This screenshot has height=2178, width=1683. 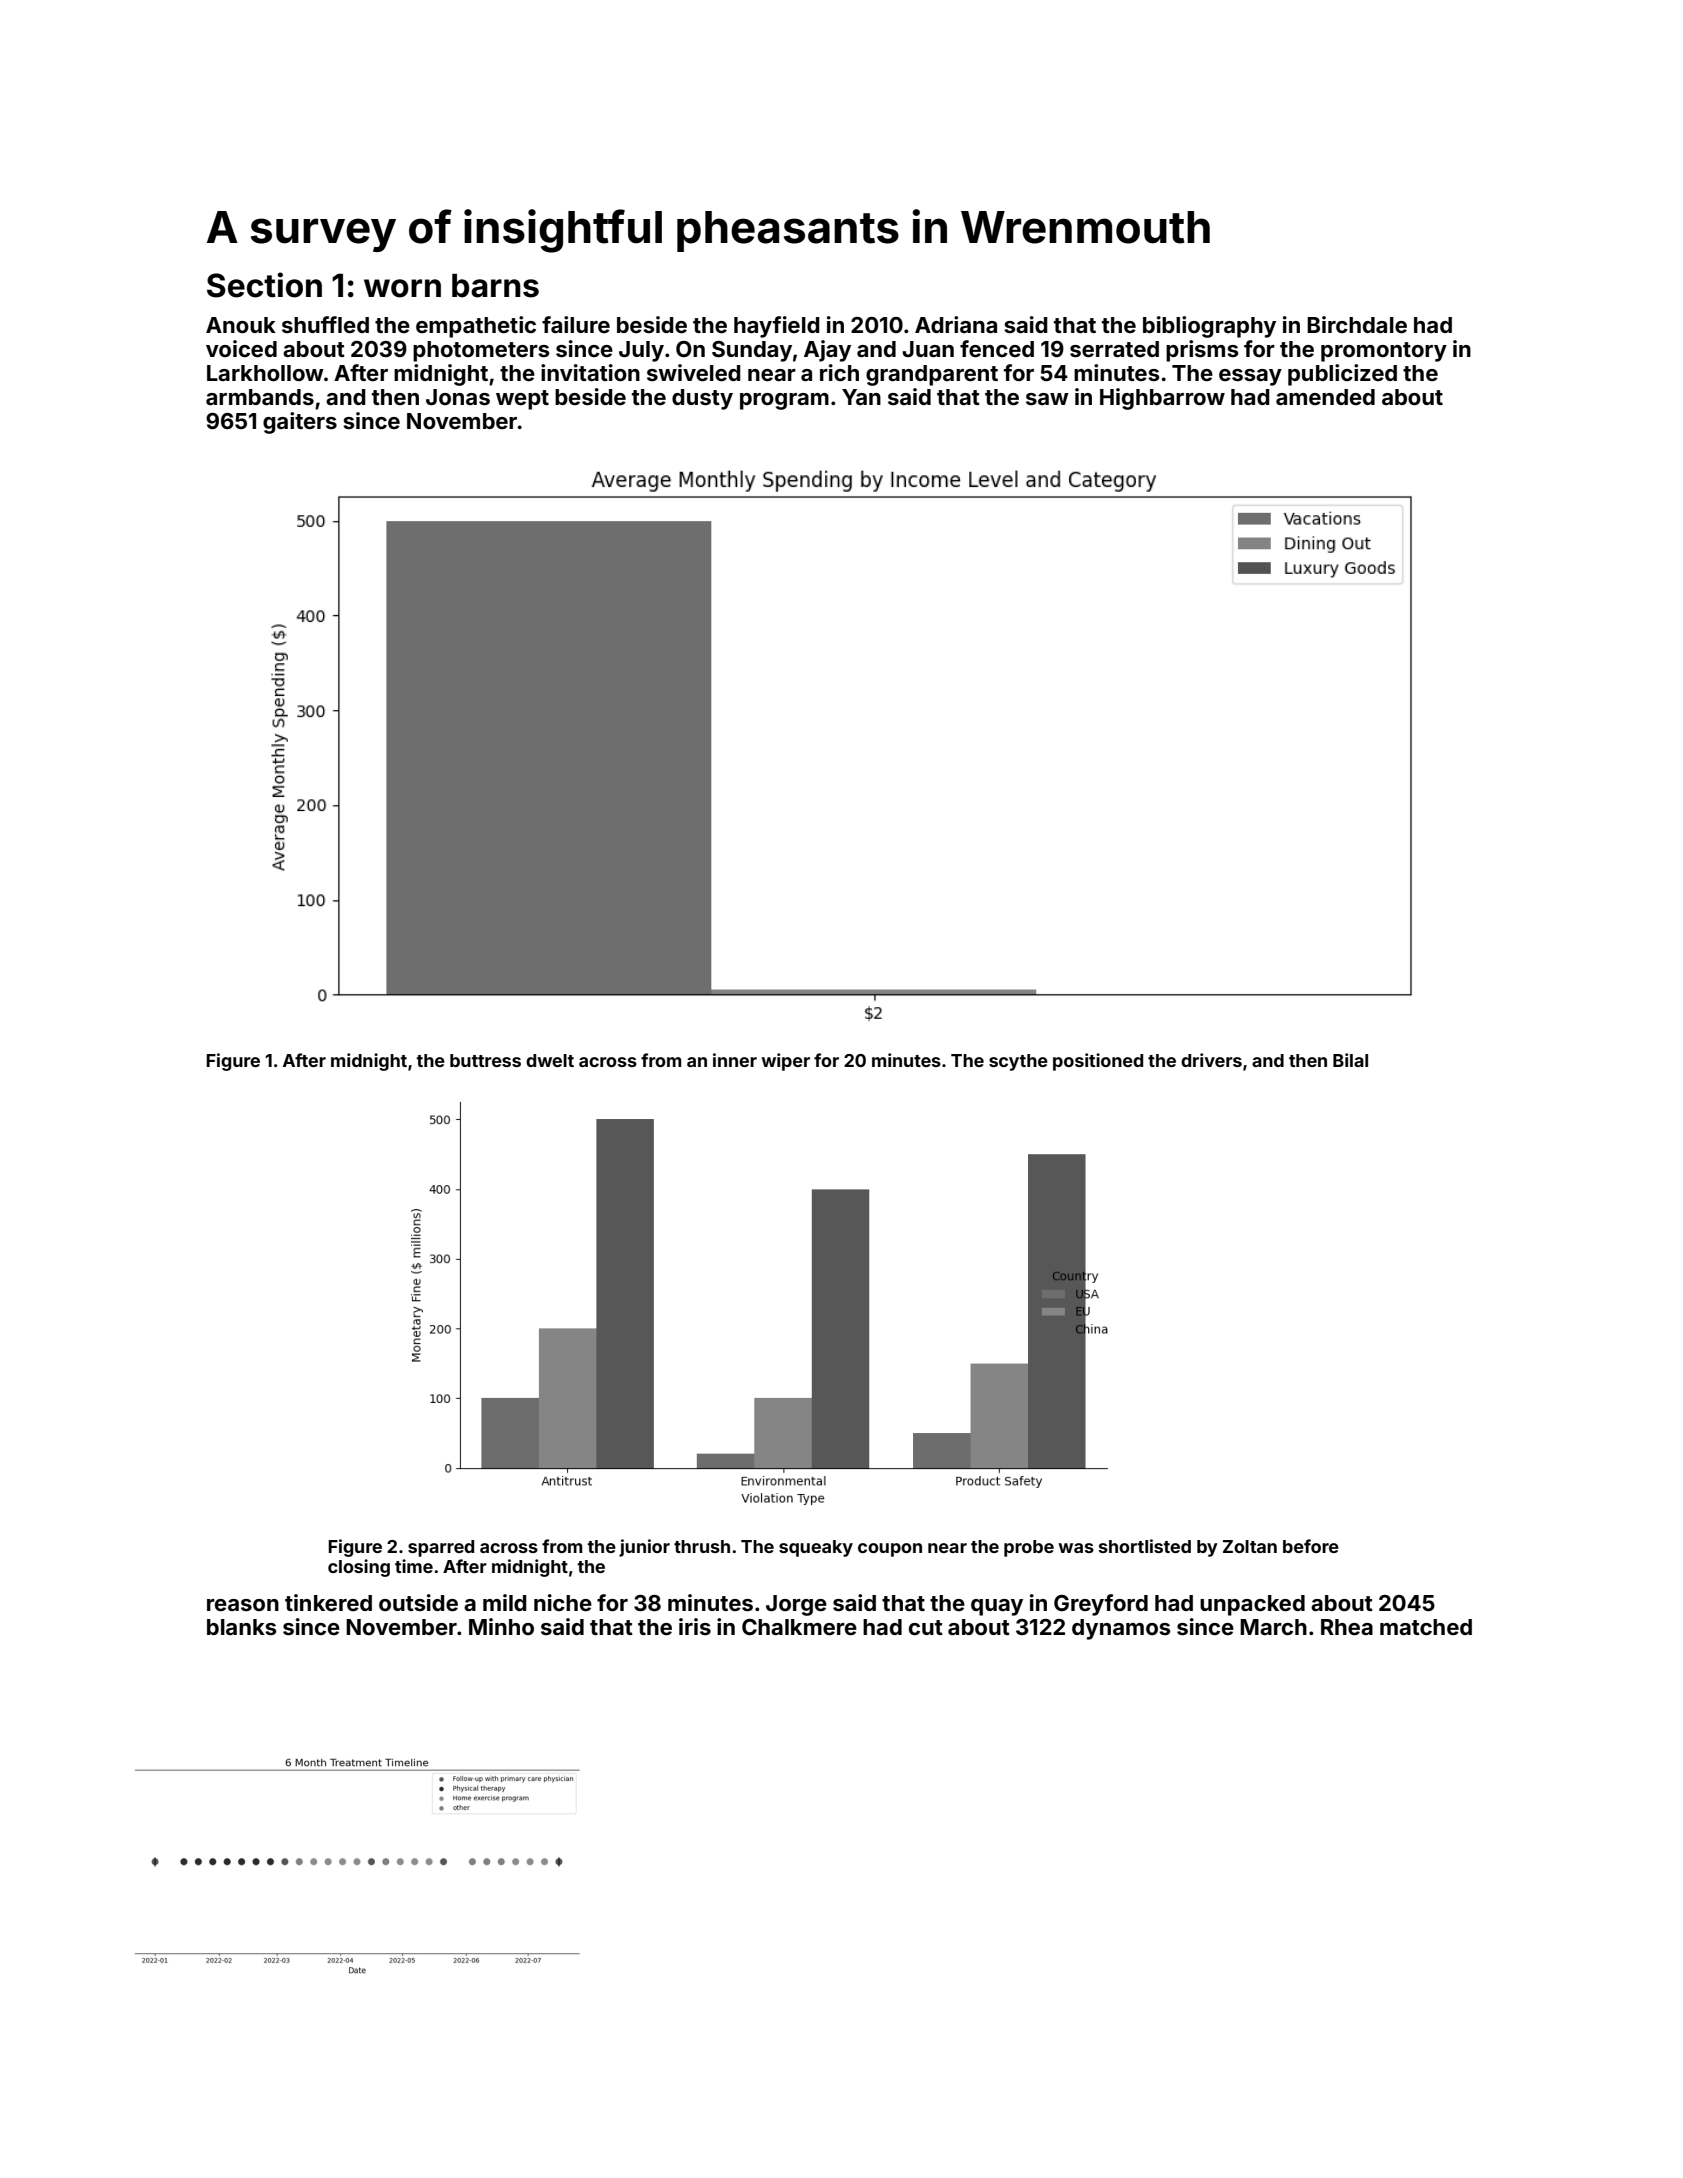 What do you see at coordinates (694, 372) in the screenshot?
I see `swiveled` at bounding box center [694, 372].
